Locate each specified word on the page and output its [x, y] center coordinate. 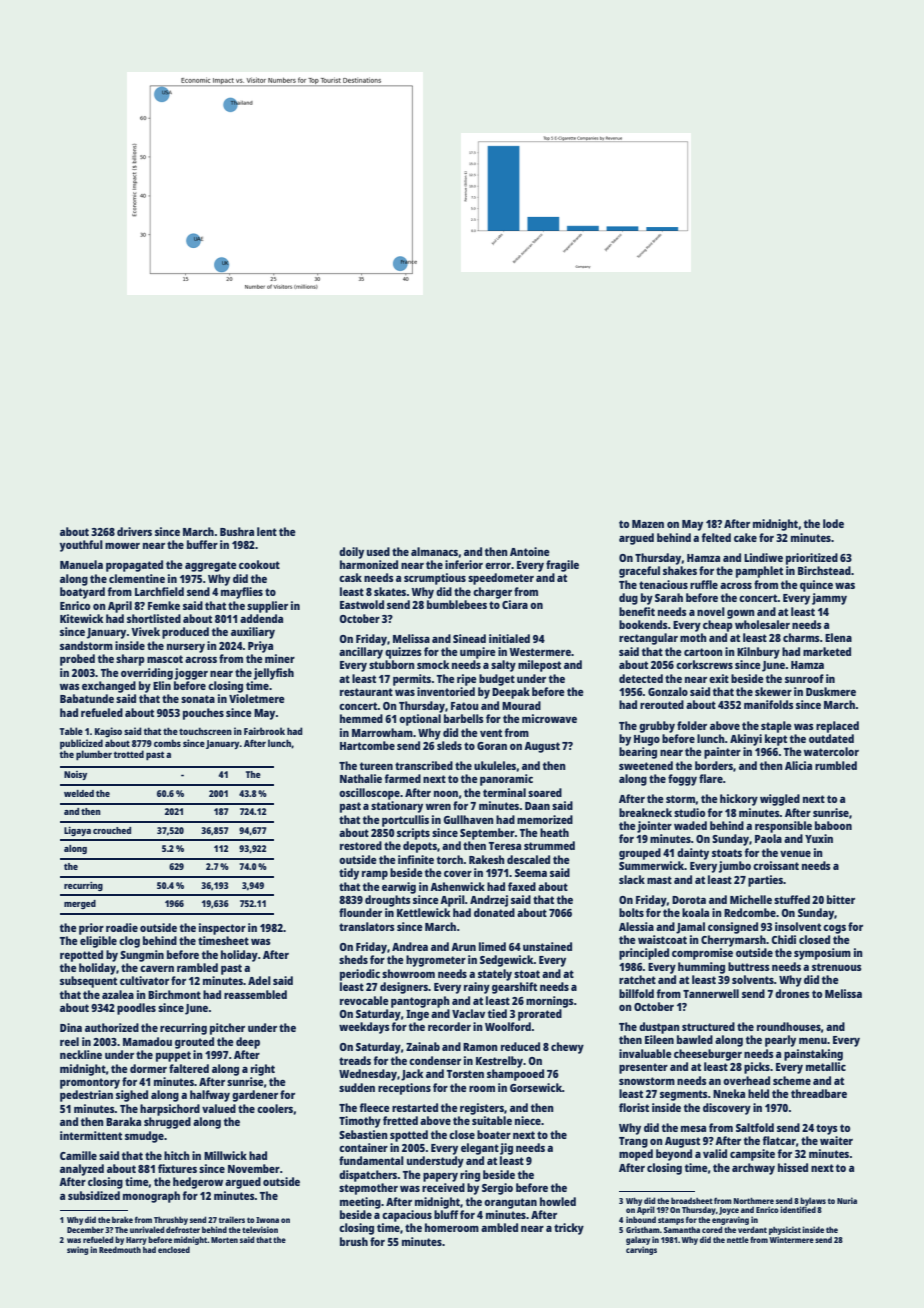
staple [776, 727]
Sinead [469, 638]
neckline [81, 1054]
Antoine [530, 551]
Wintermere [791, 1239]
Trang [633, 1142]
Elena [838, 637]
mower [122, 546]
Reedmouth [120, 1249]
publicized [81, 744]
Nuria [847, 1200]
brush [354, 1241]
